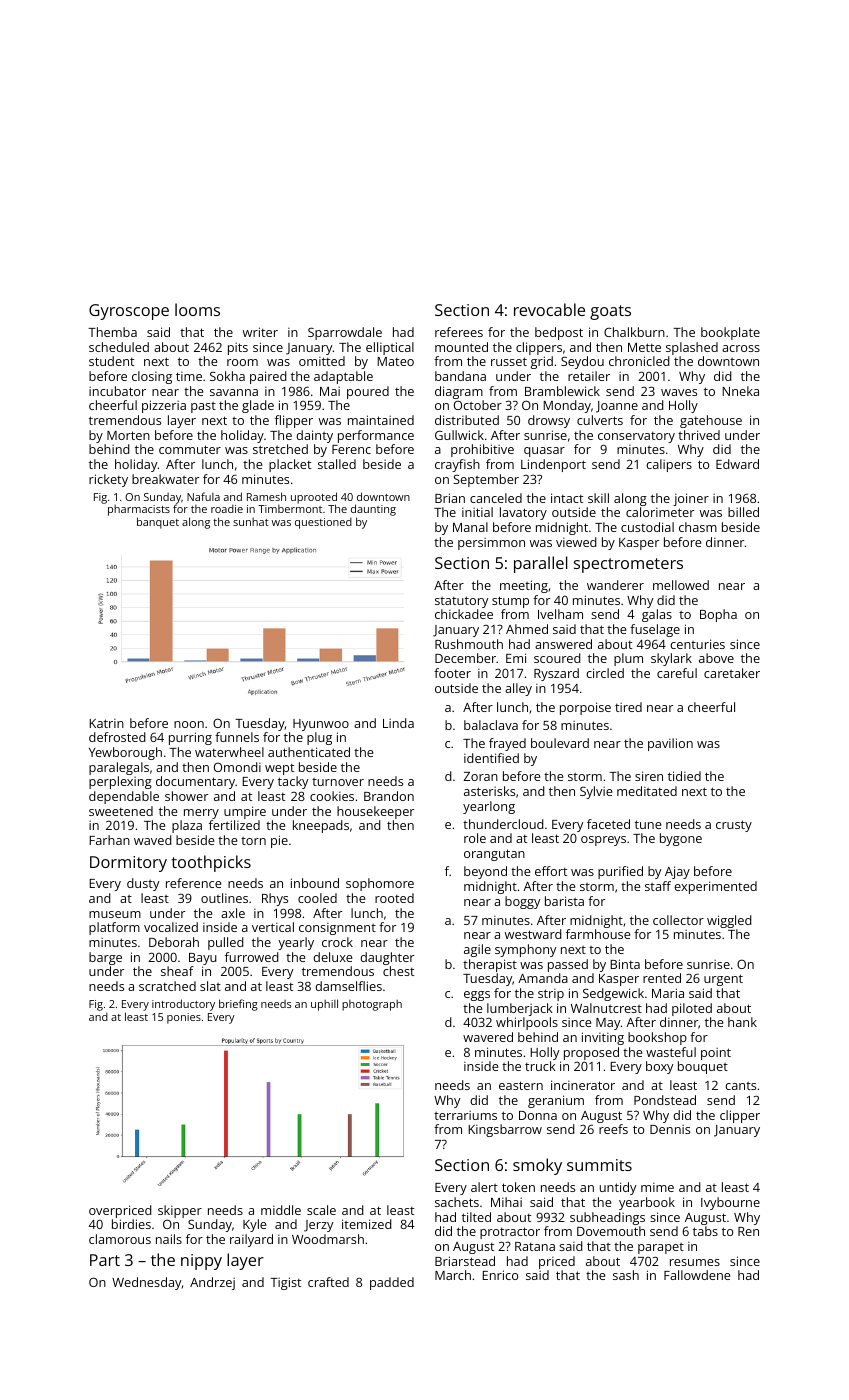  I want to click on staff, so click(658, 886).
